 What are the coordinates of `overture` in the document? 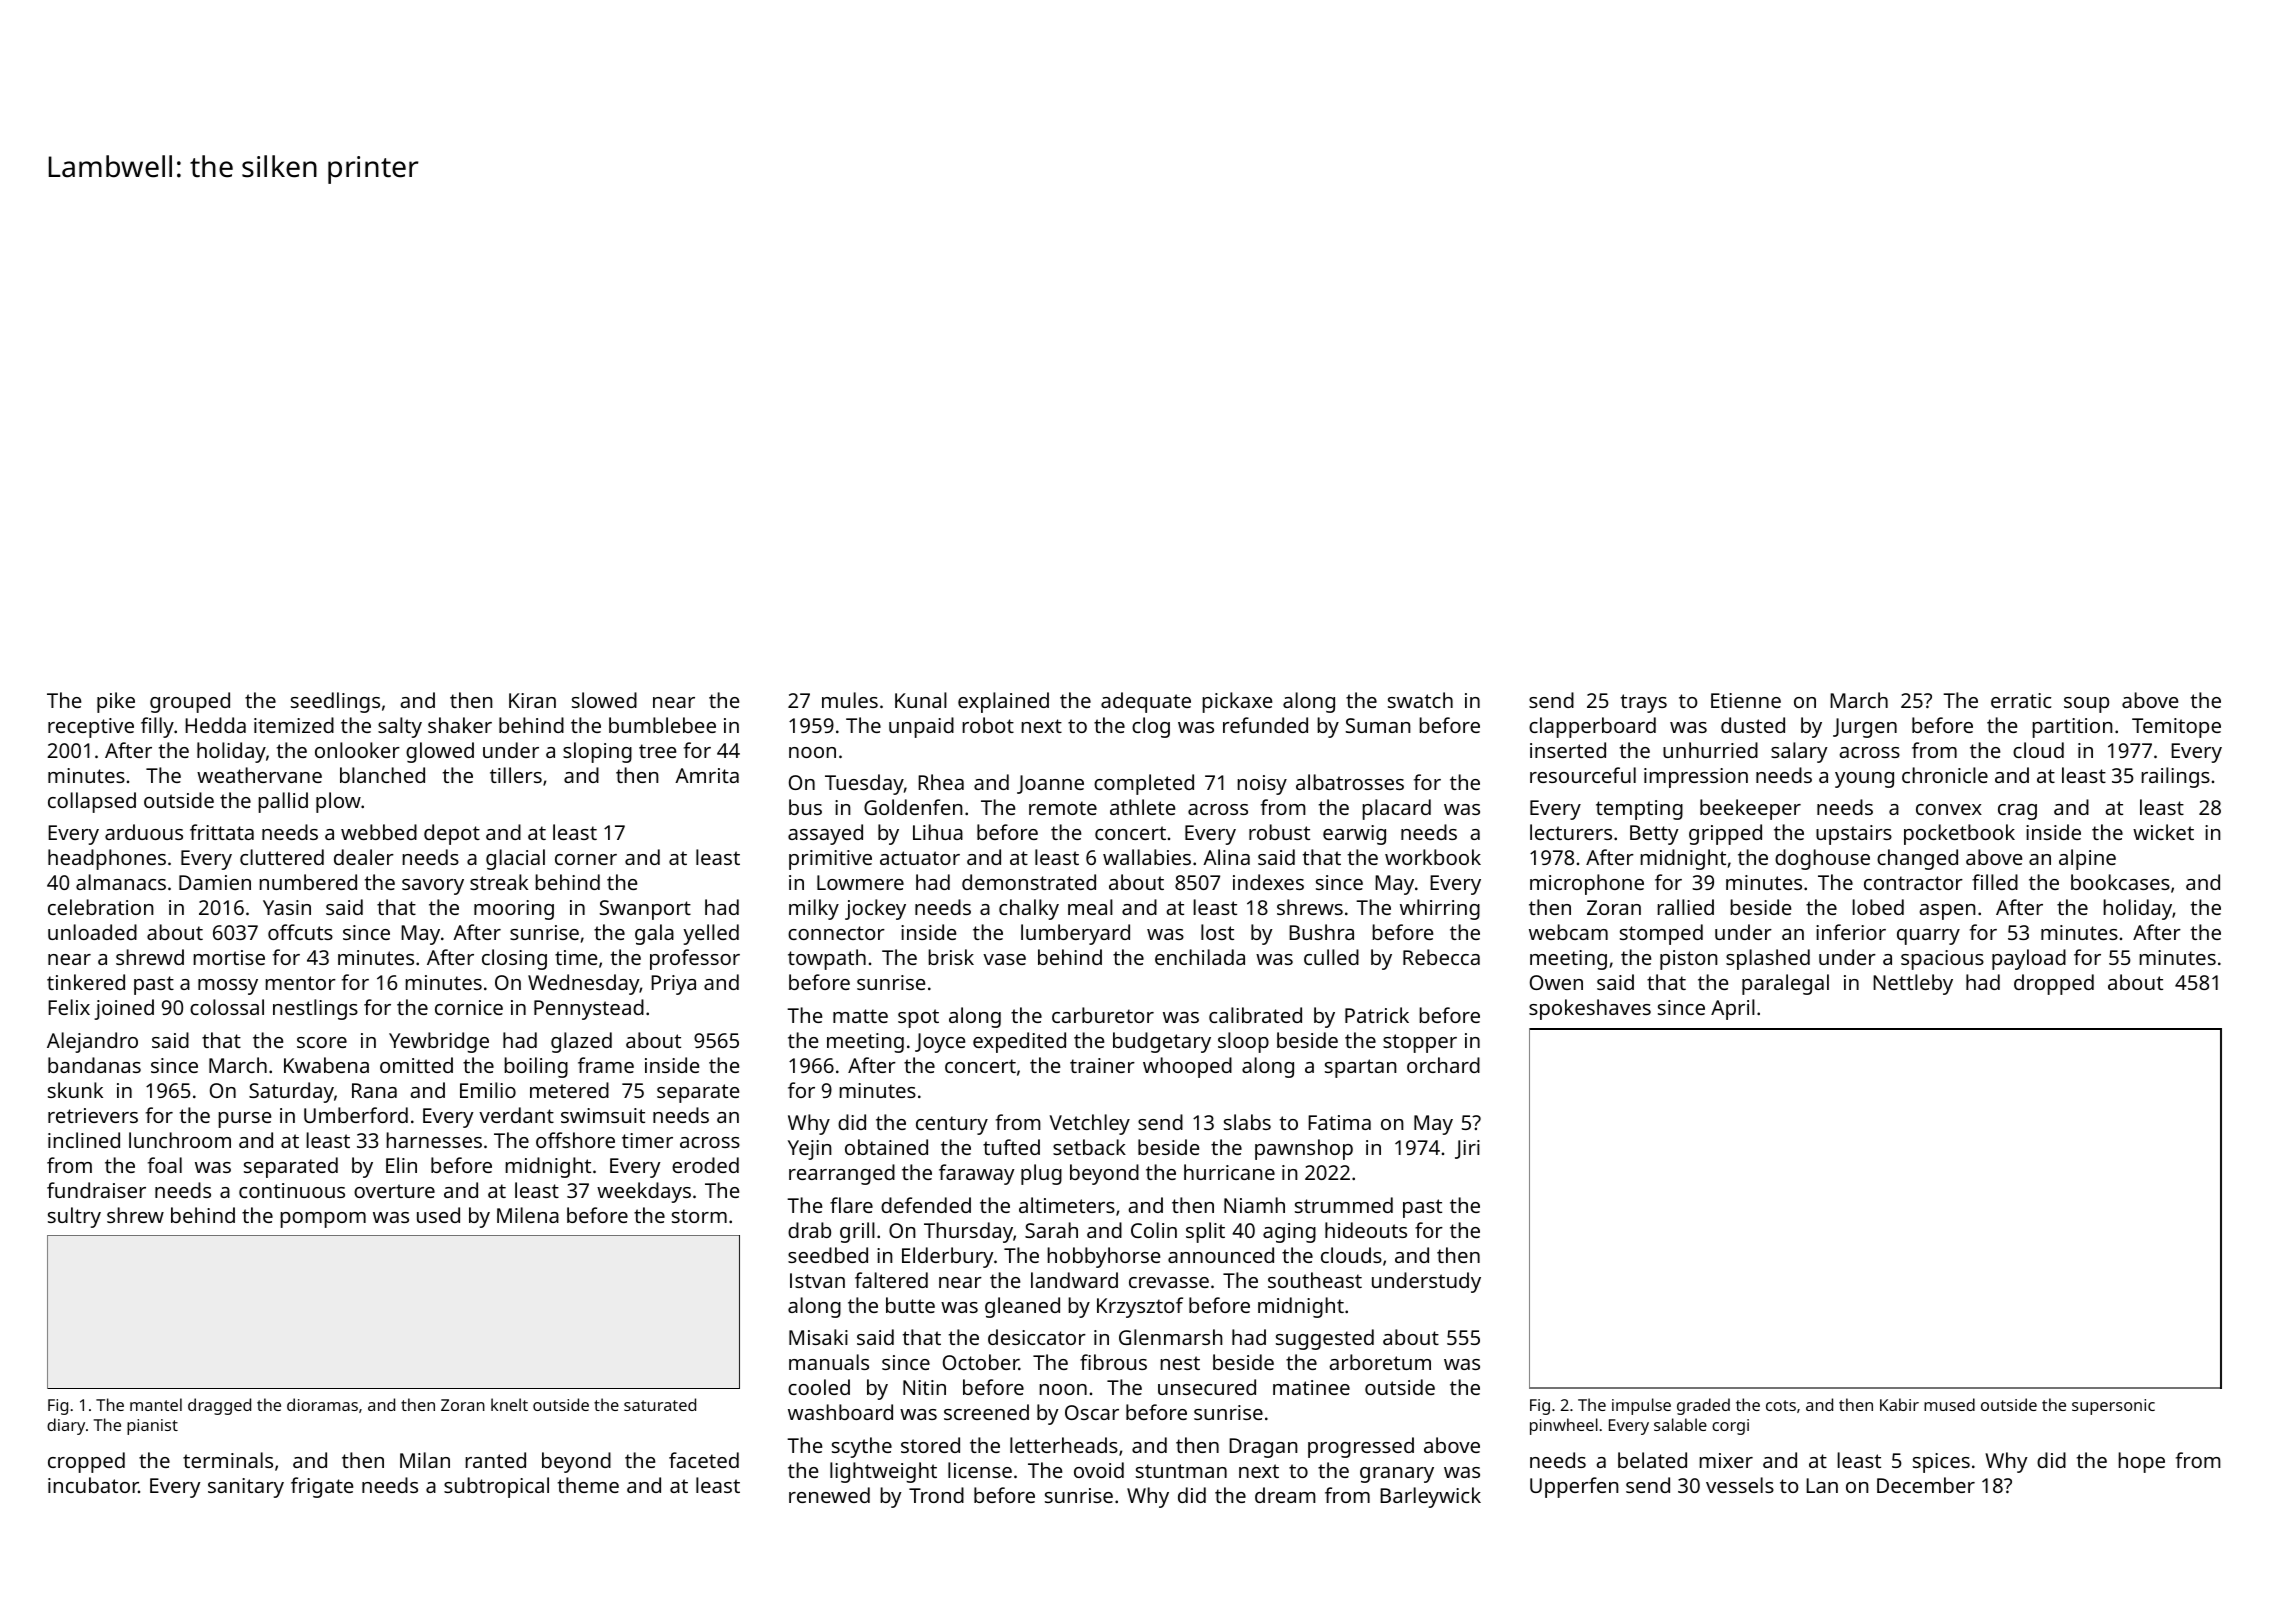 It's located at (394, 1191).
